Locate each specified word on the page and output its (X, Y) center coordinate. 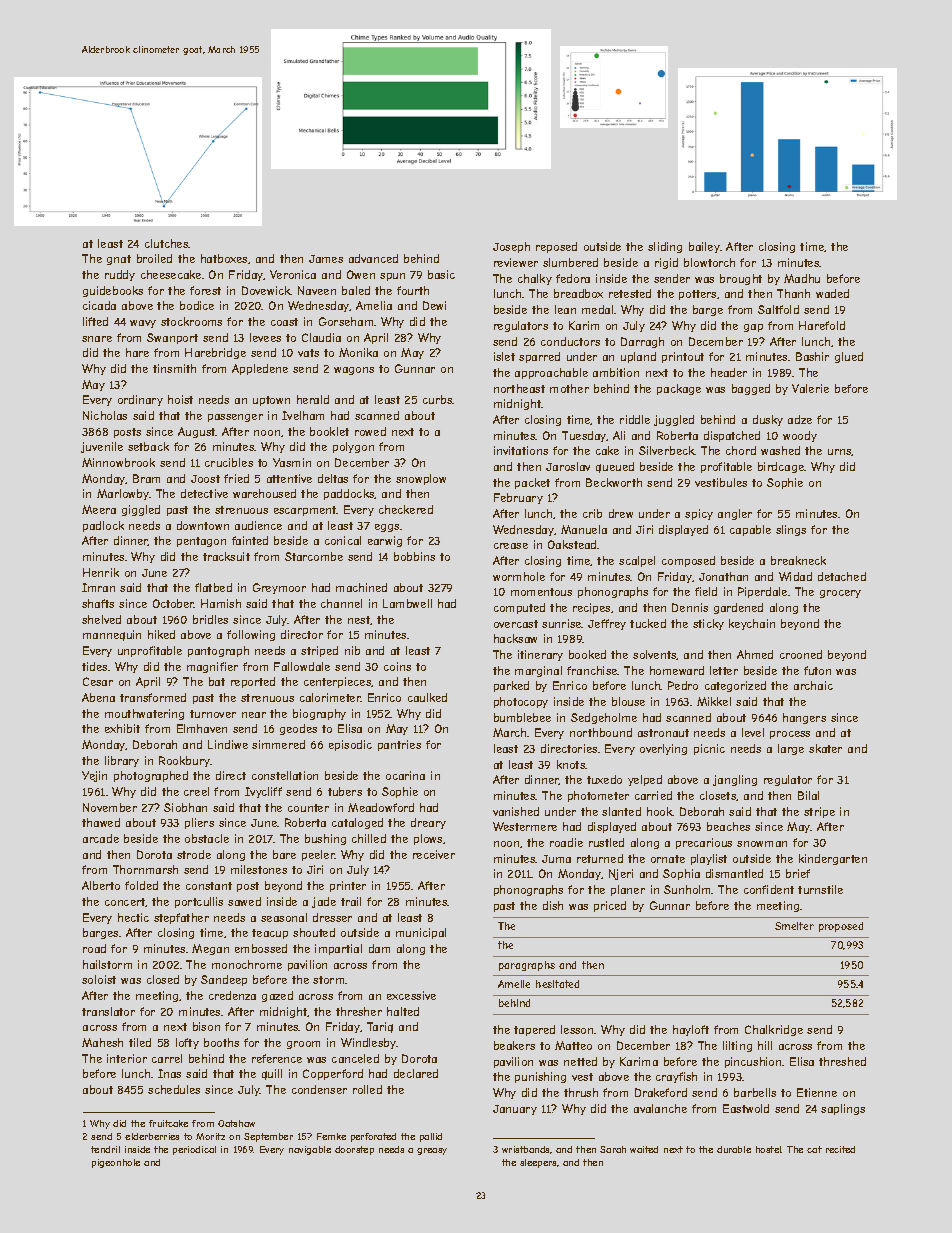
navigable (310, 1150)
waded (832, 293)
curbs (438, 399)
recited (840, 1149)
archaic (813, 685)
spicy (699, 514)
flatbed (213, 587)
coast (284, 322)
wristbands (526, 1150)
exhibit (122, 728)
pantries (399, 745)
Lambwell (407, 603)
